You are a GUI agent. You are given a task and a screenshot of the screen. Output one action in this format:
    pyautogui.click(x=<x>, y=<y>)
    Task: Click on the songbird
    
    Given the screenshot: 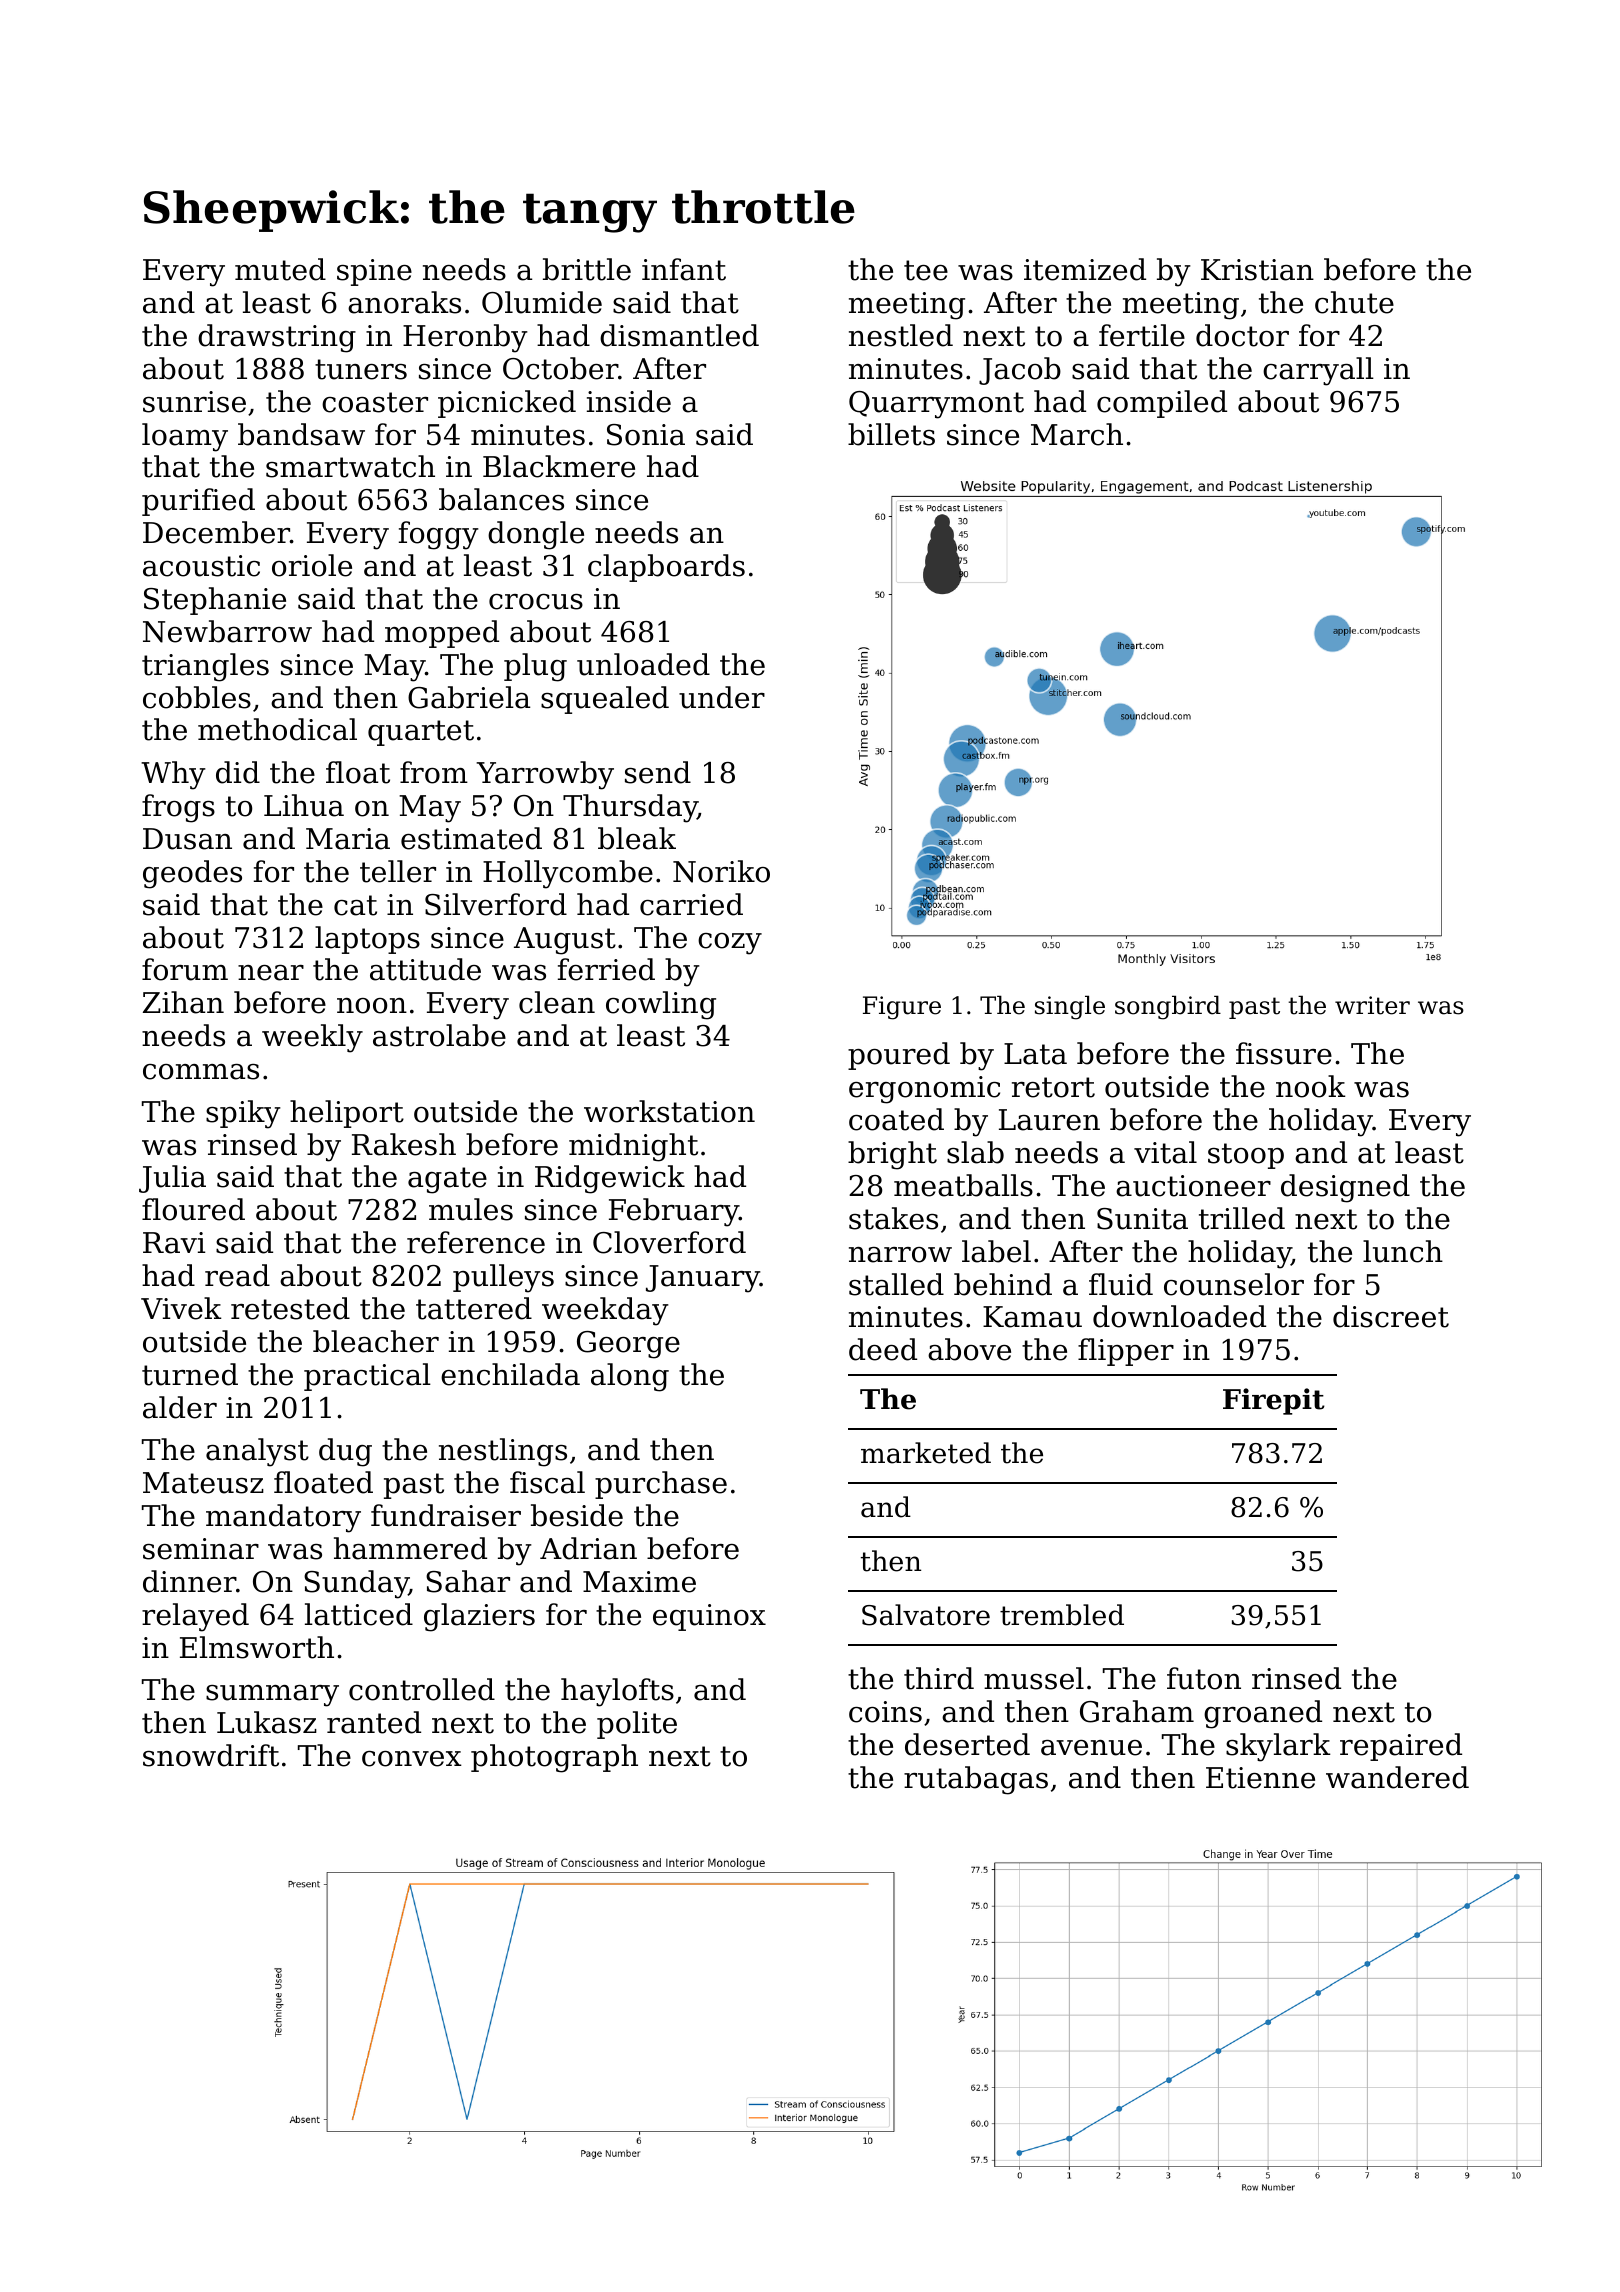 What is the action you would take?
    pyautogui.click(x=1168, y=1007)
